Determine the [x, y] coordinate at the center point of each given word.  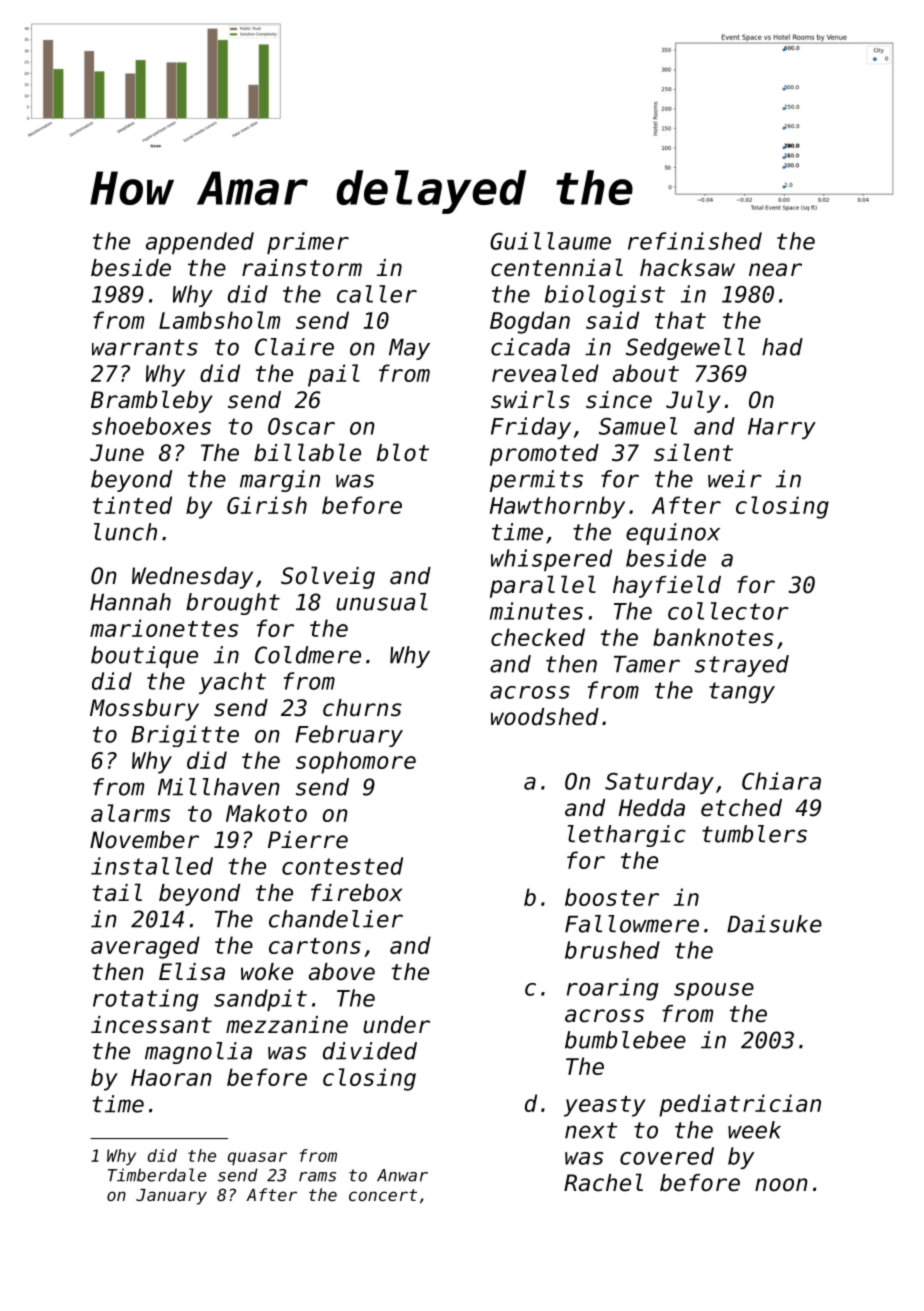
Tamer [647, 664]
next [591, 1130]
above [342, 972]
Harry [782, 428]
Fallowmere [632, 924]
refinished [695, 241]
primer [308, 243]
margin [280, 481]
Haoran [171, 1077]
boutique [144, 657]
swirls [530, 399]
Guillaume [550, 241]
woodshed [545, 717]
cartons [315, 946]
